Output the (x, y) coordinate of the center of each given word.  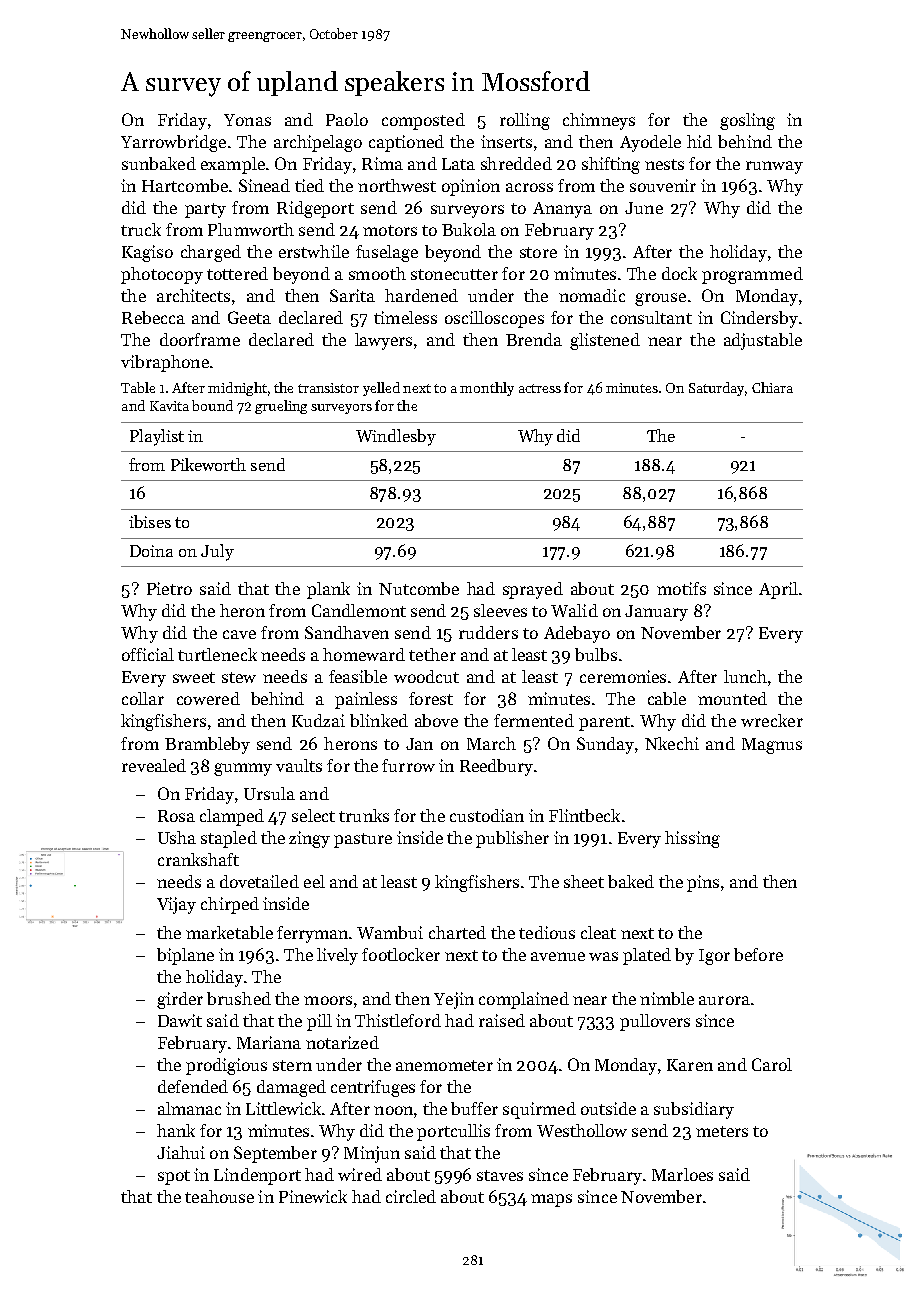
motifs (681, 588)
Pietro (169, 588)
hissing (692, 839)
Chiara (772, 387)
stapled (229, 839)
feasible (358, 676)
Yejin (454, 1000)
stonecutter (454, 274)
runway (774, 167)
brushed (239, 998)
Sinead (264, 185)
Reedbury (496, 767)
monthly (487, 389)
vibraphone (165, 363)
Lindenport (257, 1176)
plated (647, 956)
